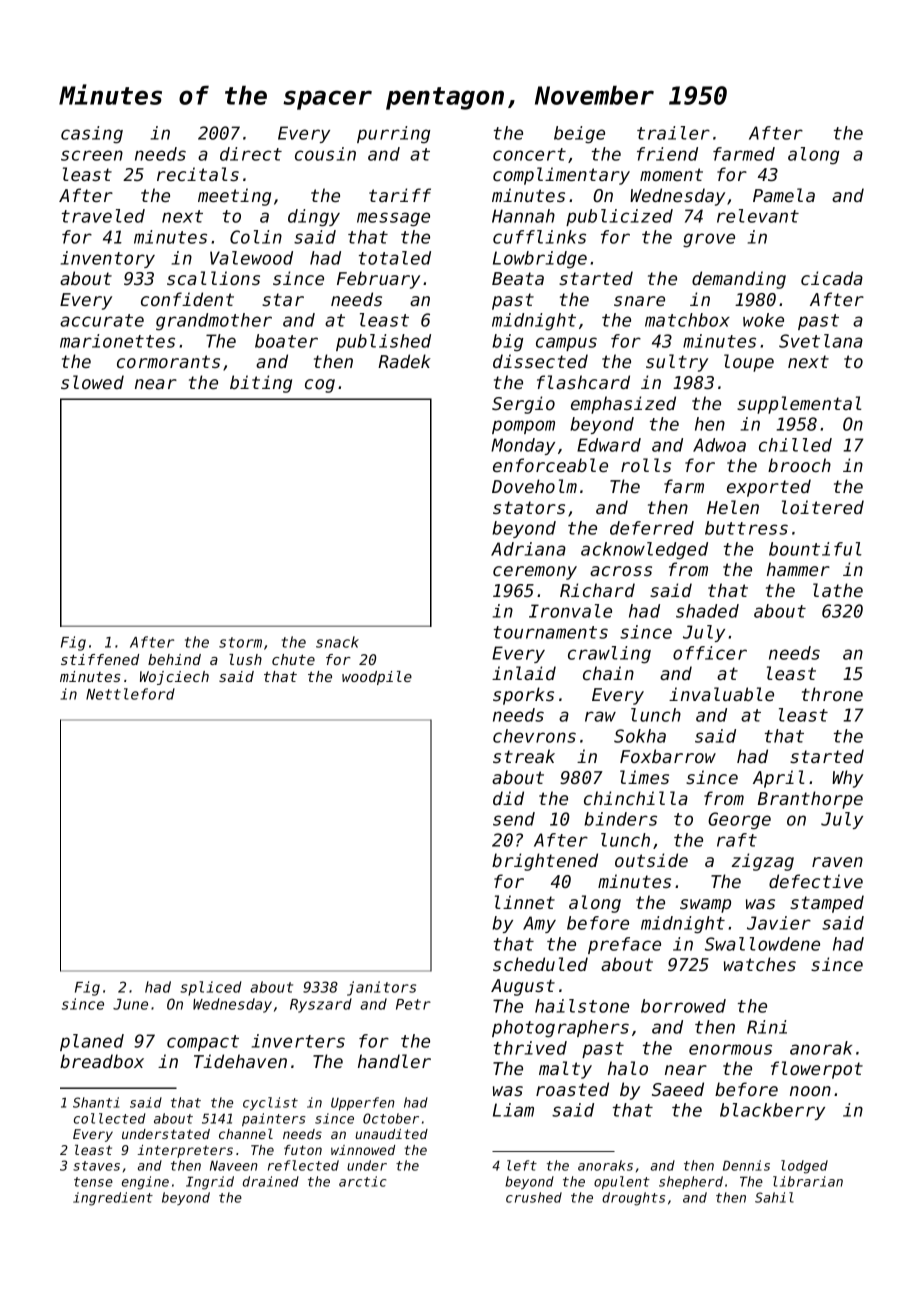  Describe the element at coordinates (784, 195) in the screenshot. I see `Pamela` at that location.
